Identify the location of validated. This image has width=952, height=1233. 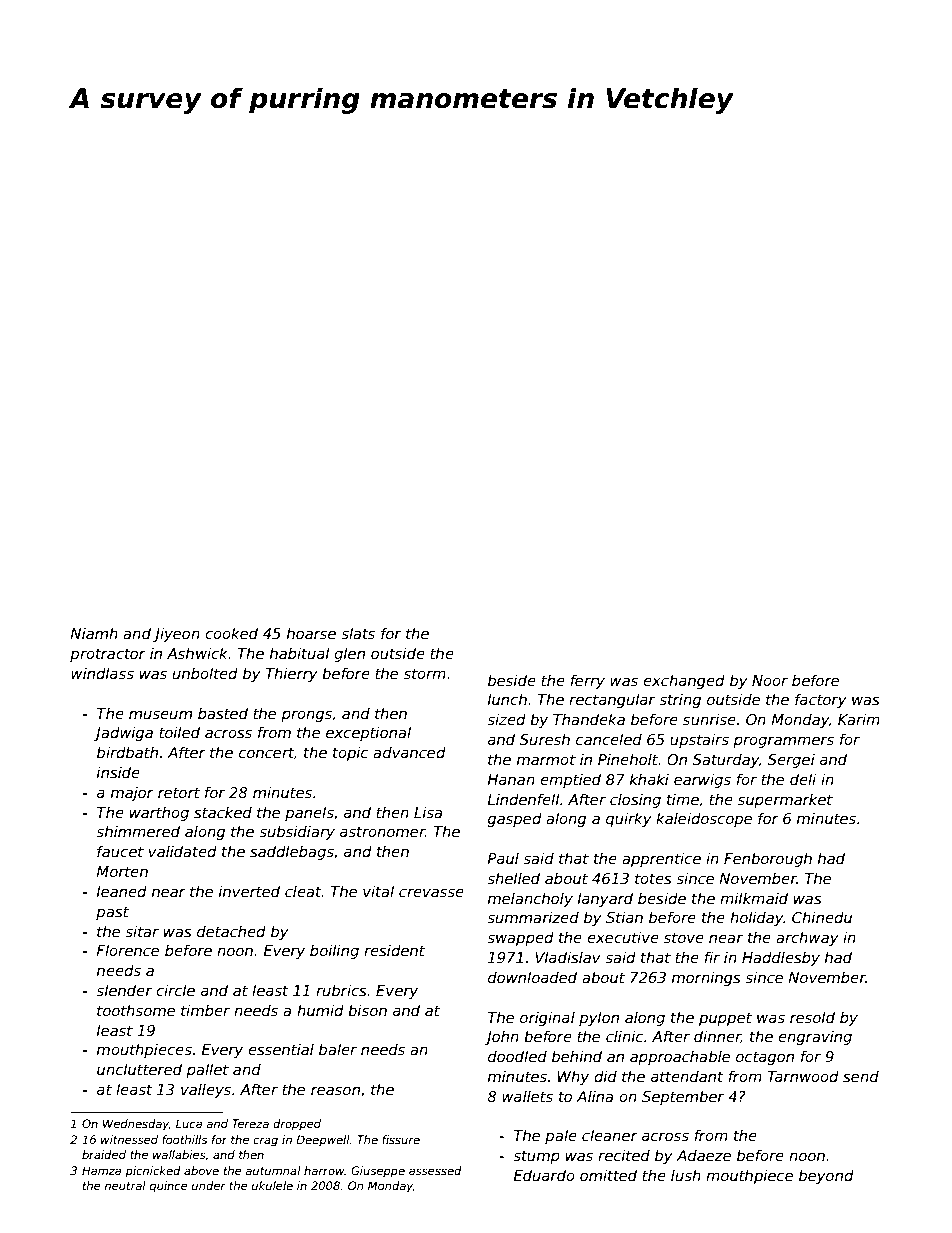
(182, 851).
